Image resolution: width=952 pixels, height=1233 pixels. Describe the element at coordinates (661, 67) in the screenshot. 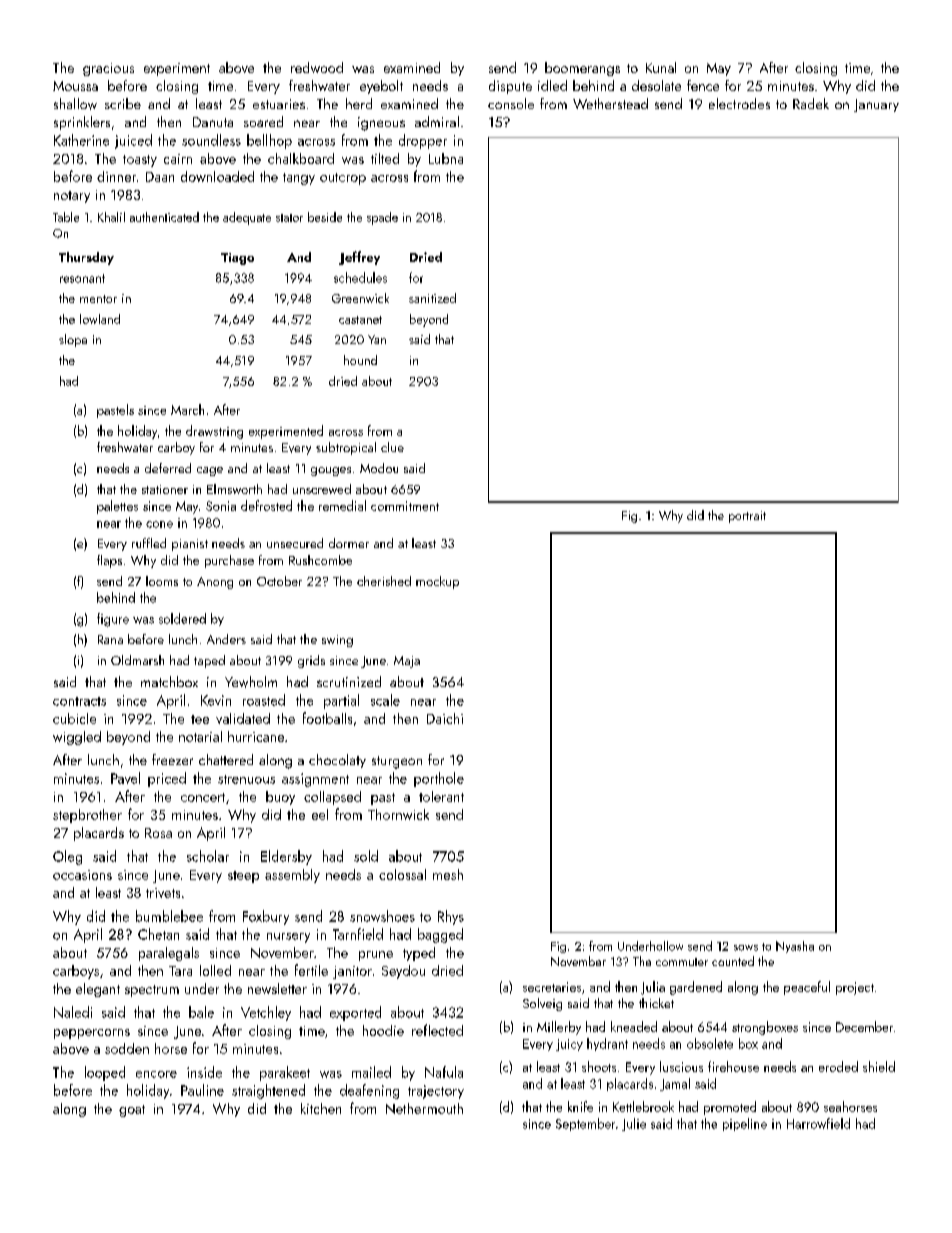

I see `Kunal` at that location.
